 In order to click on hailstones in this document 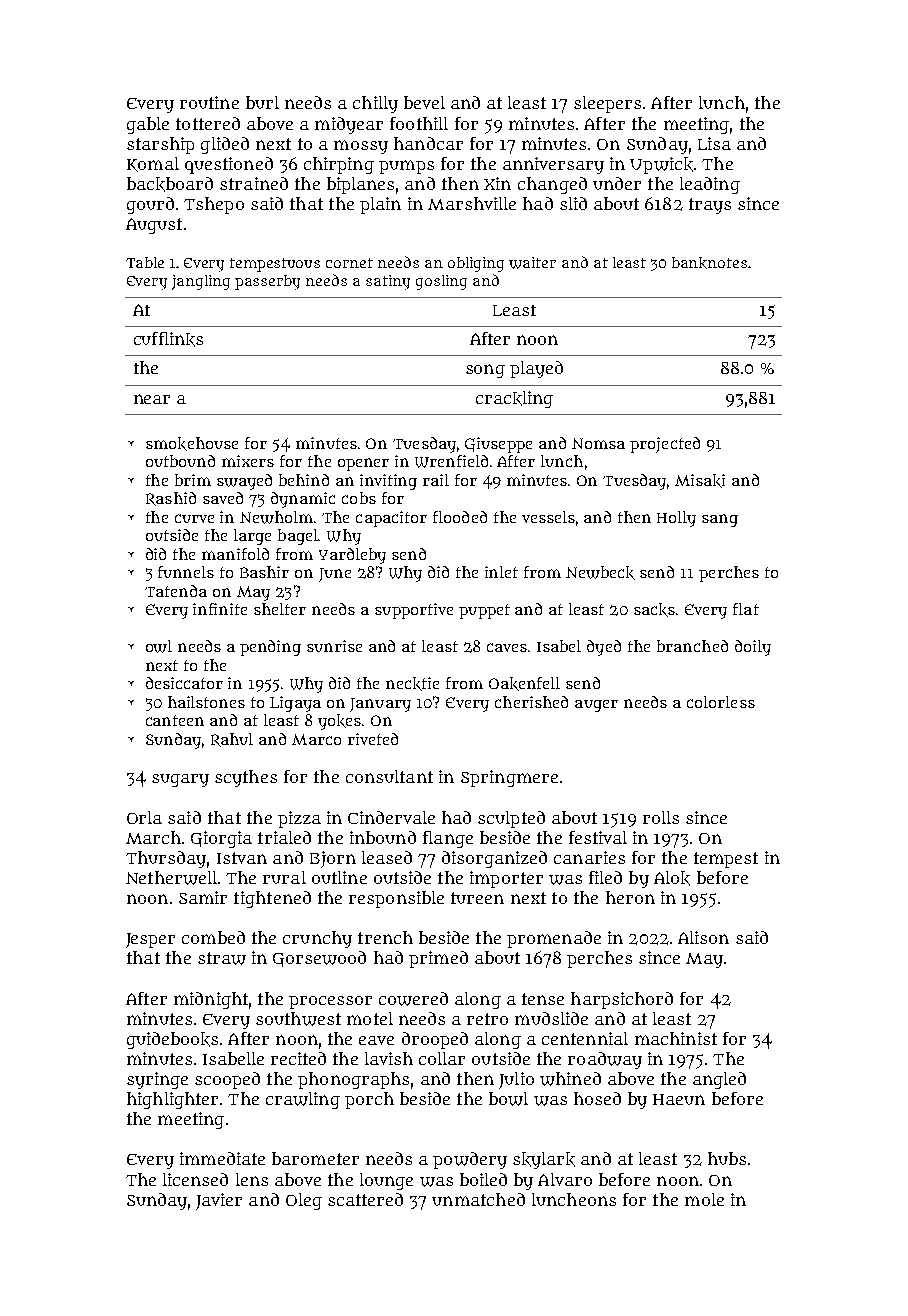, I will do `click(206, 702)`.
